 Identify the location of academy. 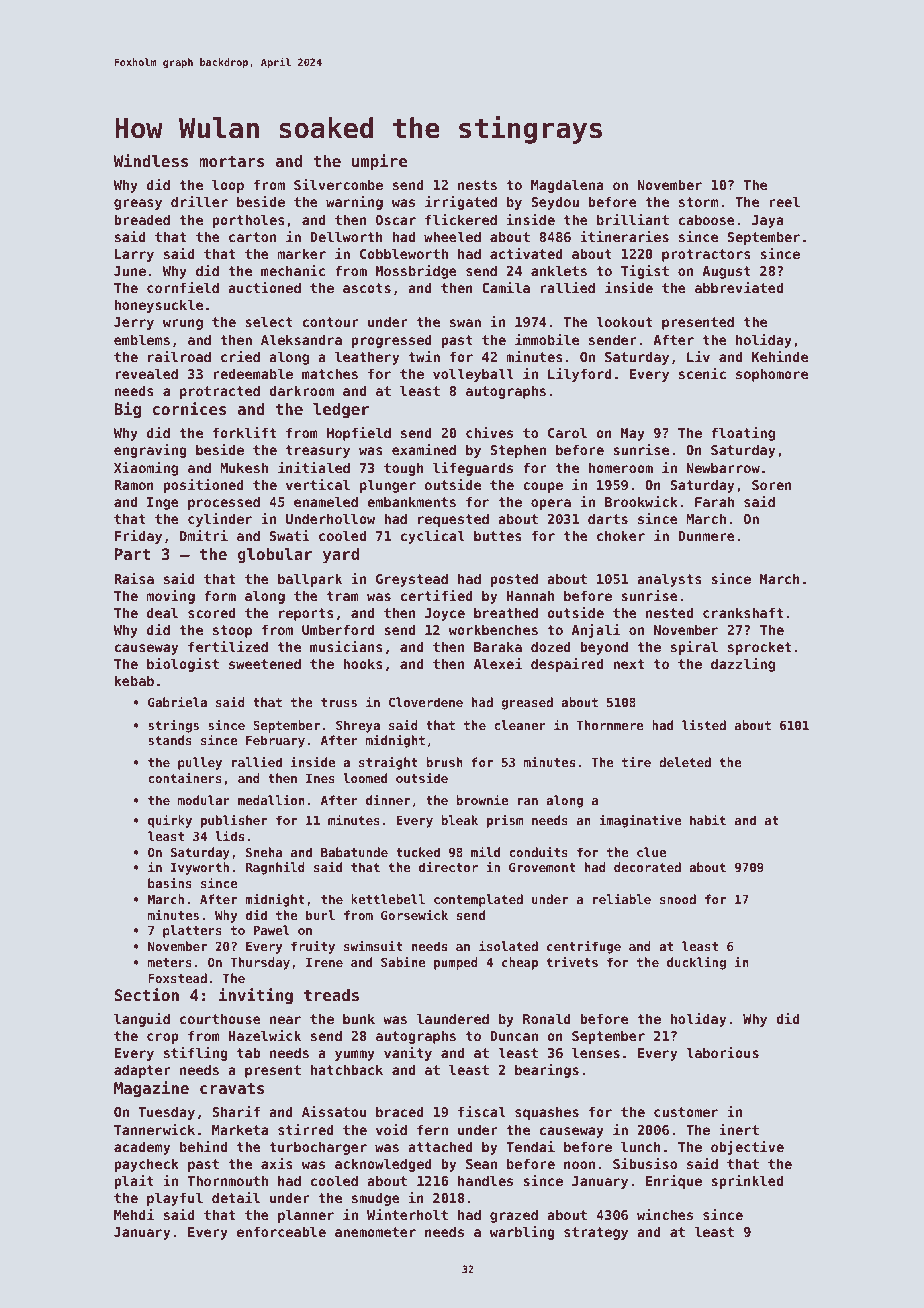
(142, 1148).
